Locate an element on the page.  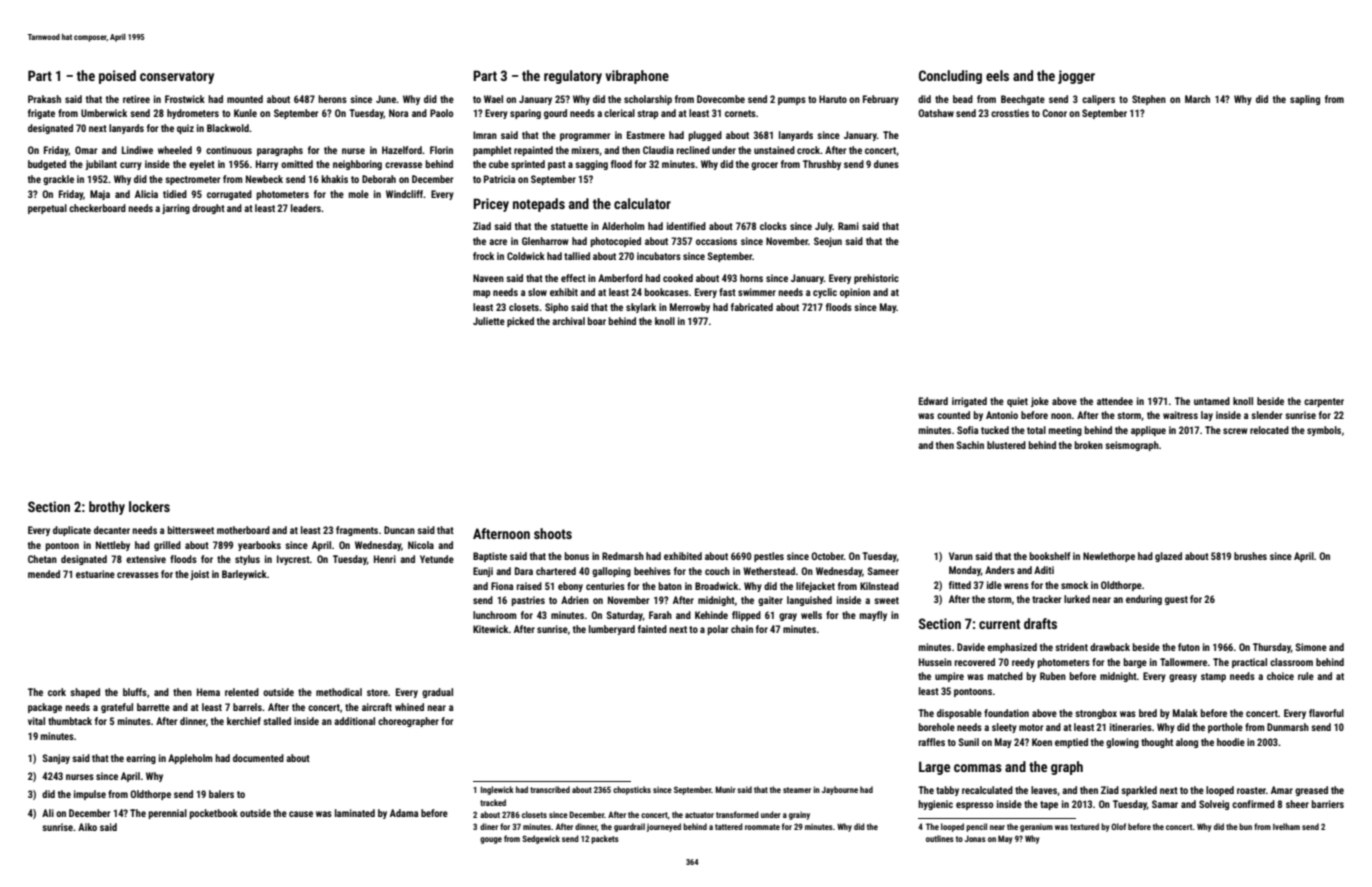
Sipho is located at coordinates (556, 308).
